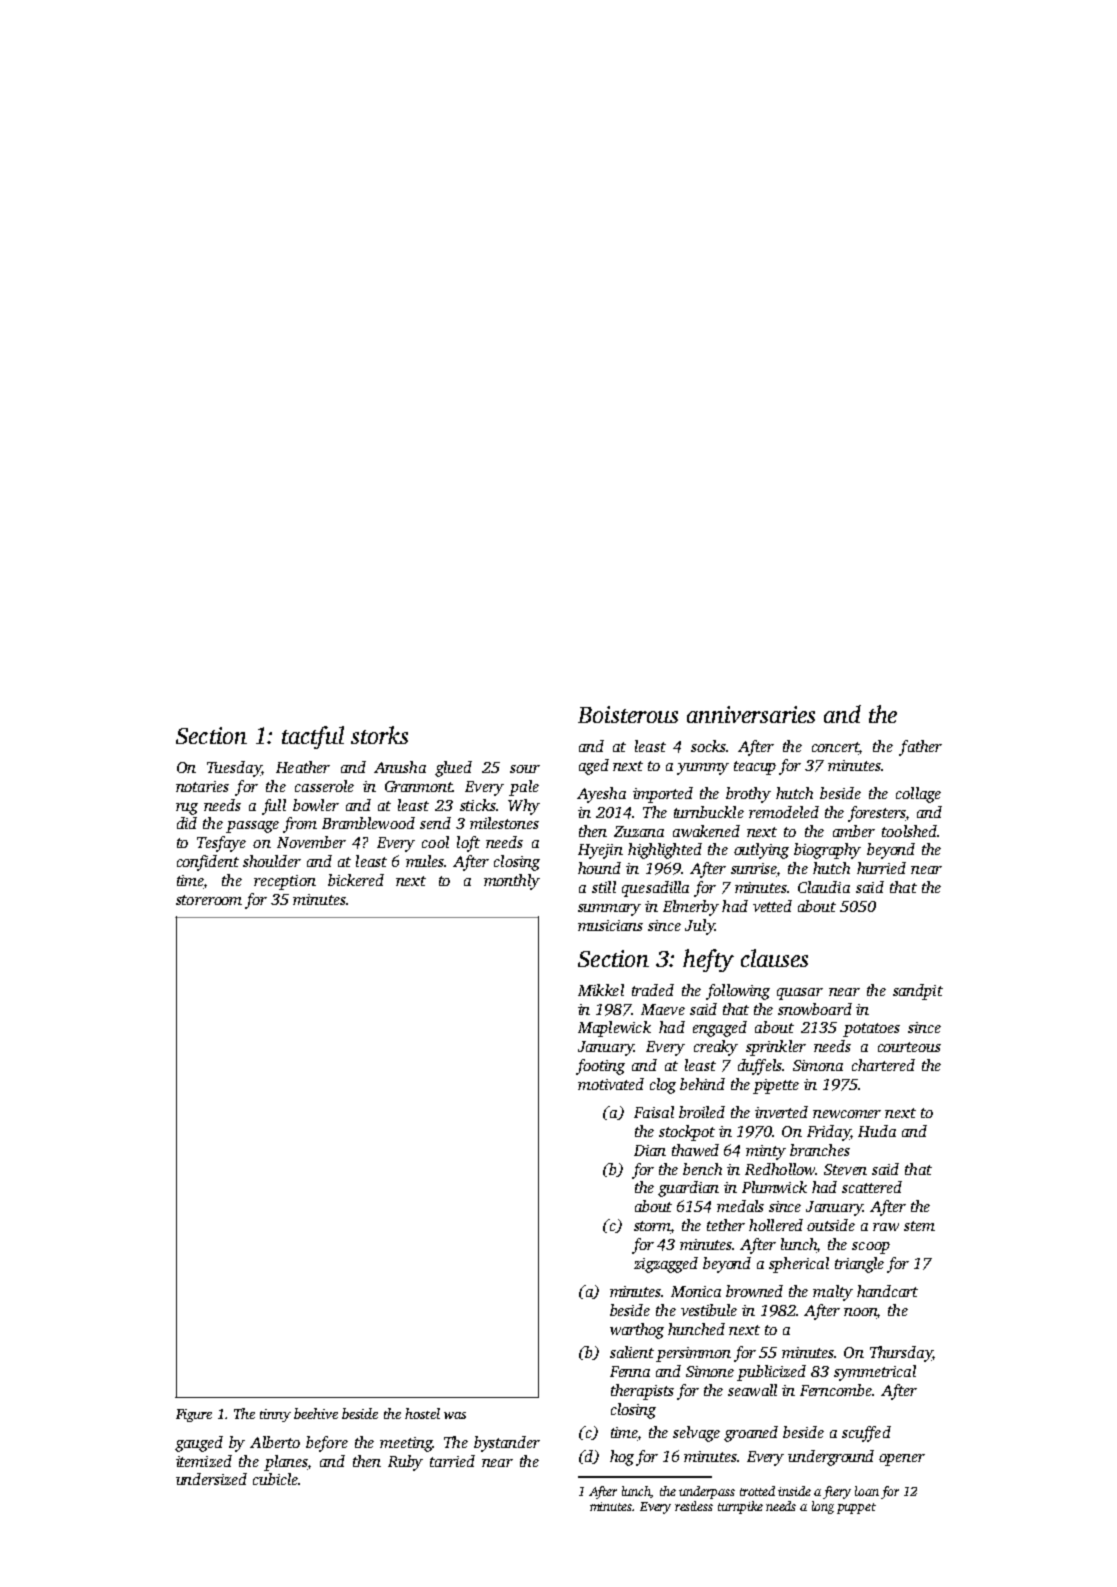  I want to click on concert, so click(835, 748).
